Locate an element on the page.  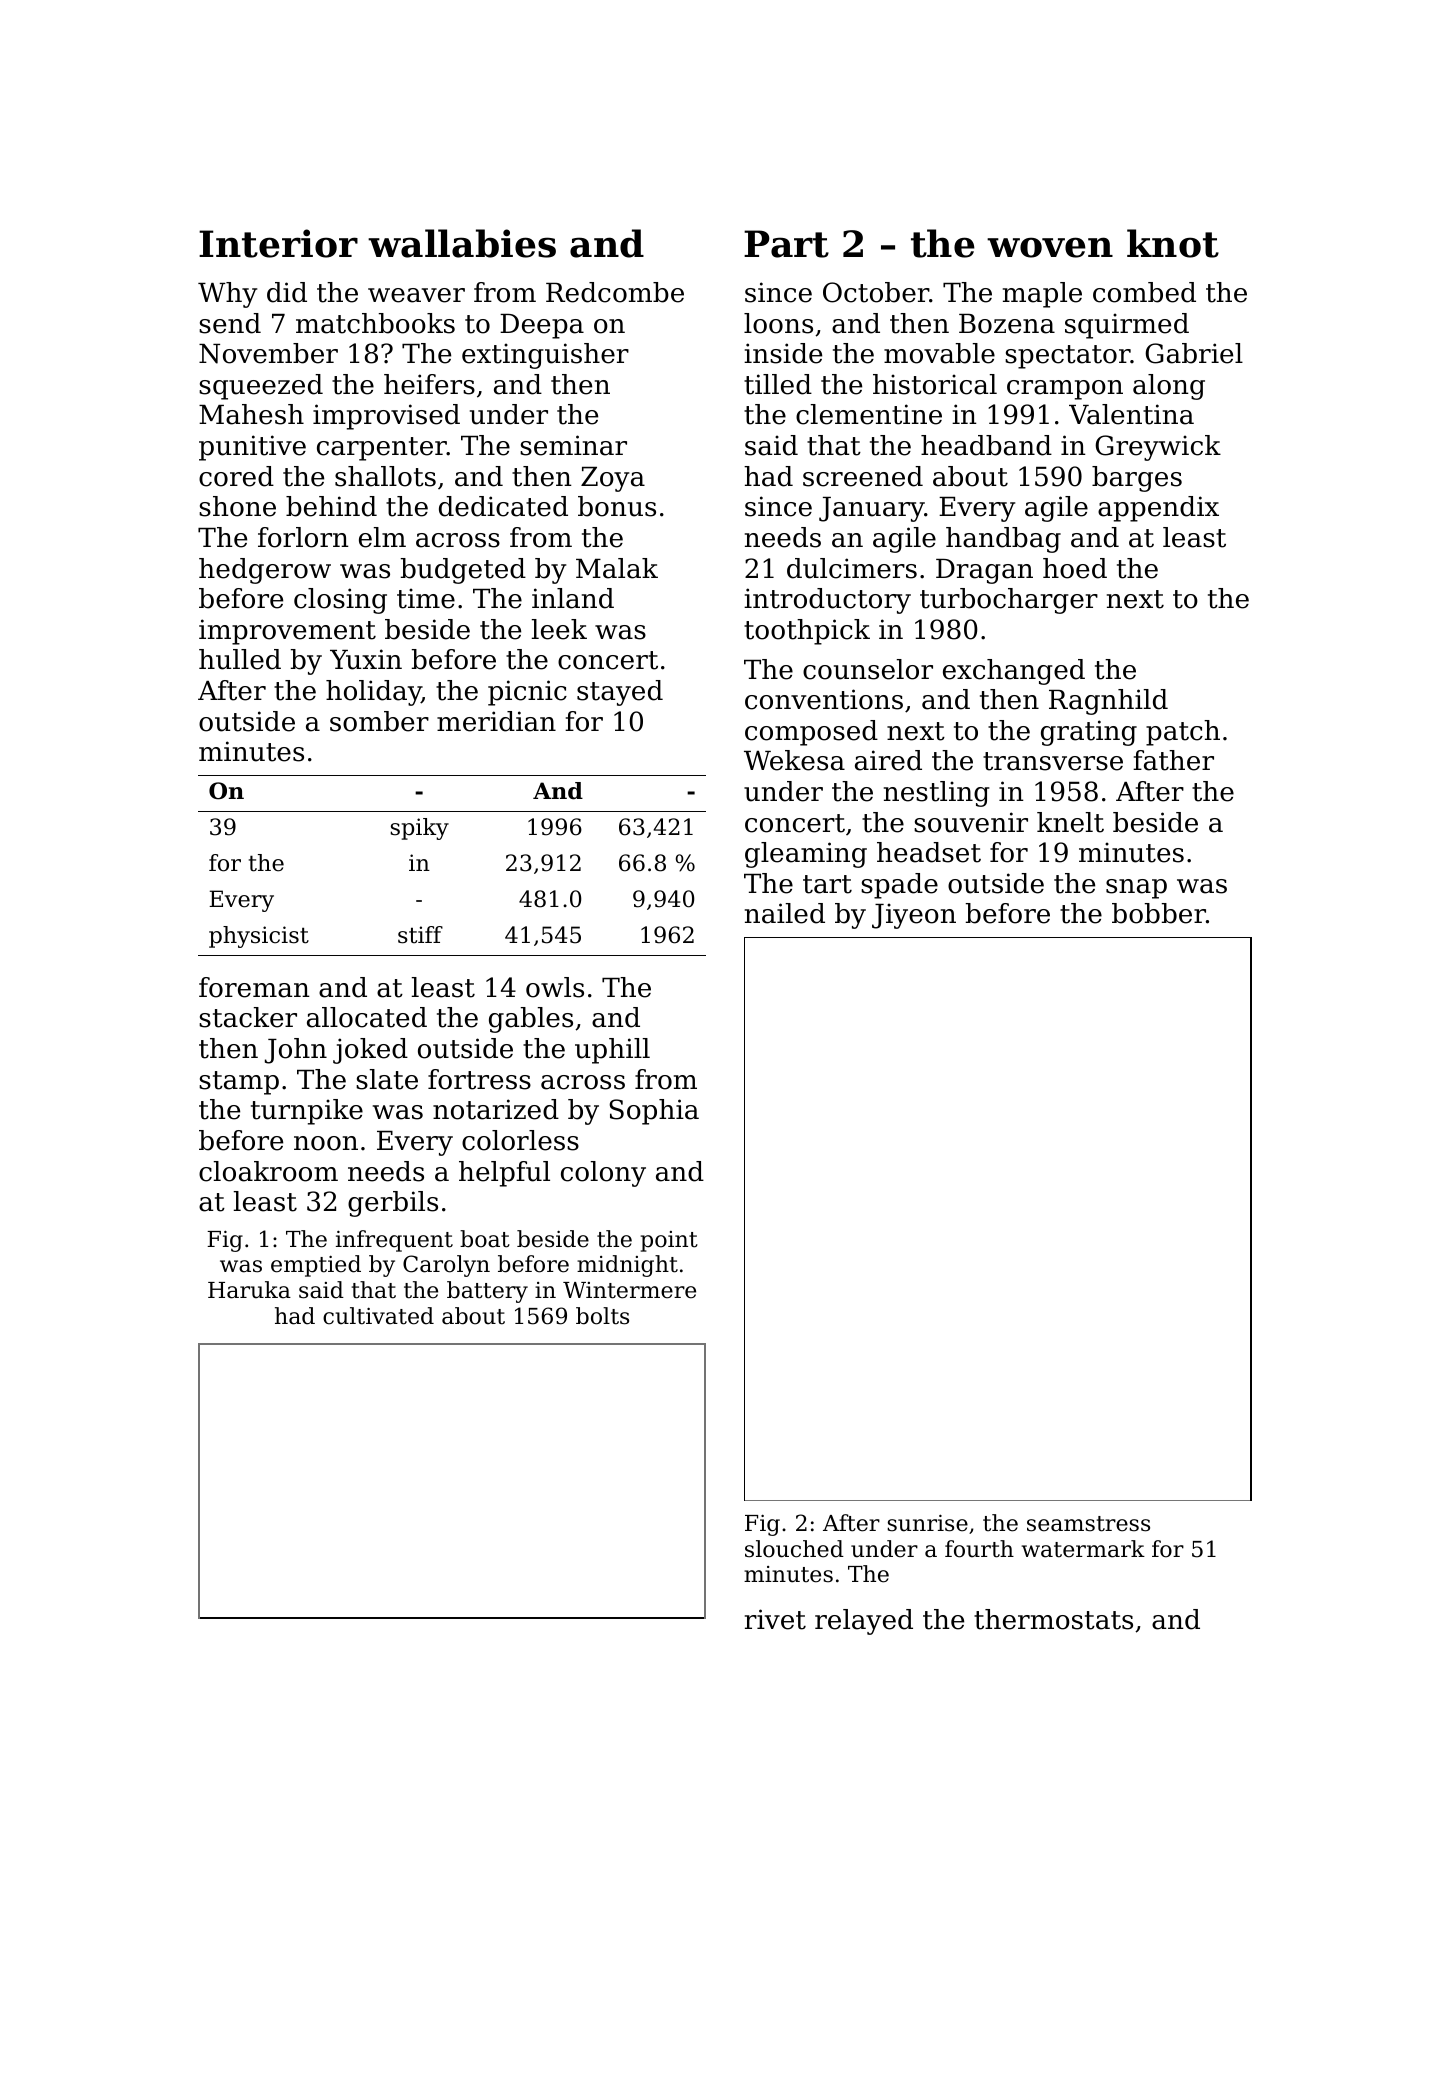
tilled is located at coordinates (778, 384).
